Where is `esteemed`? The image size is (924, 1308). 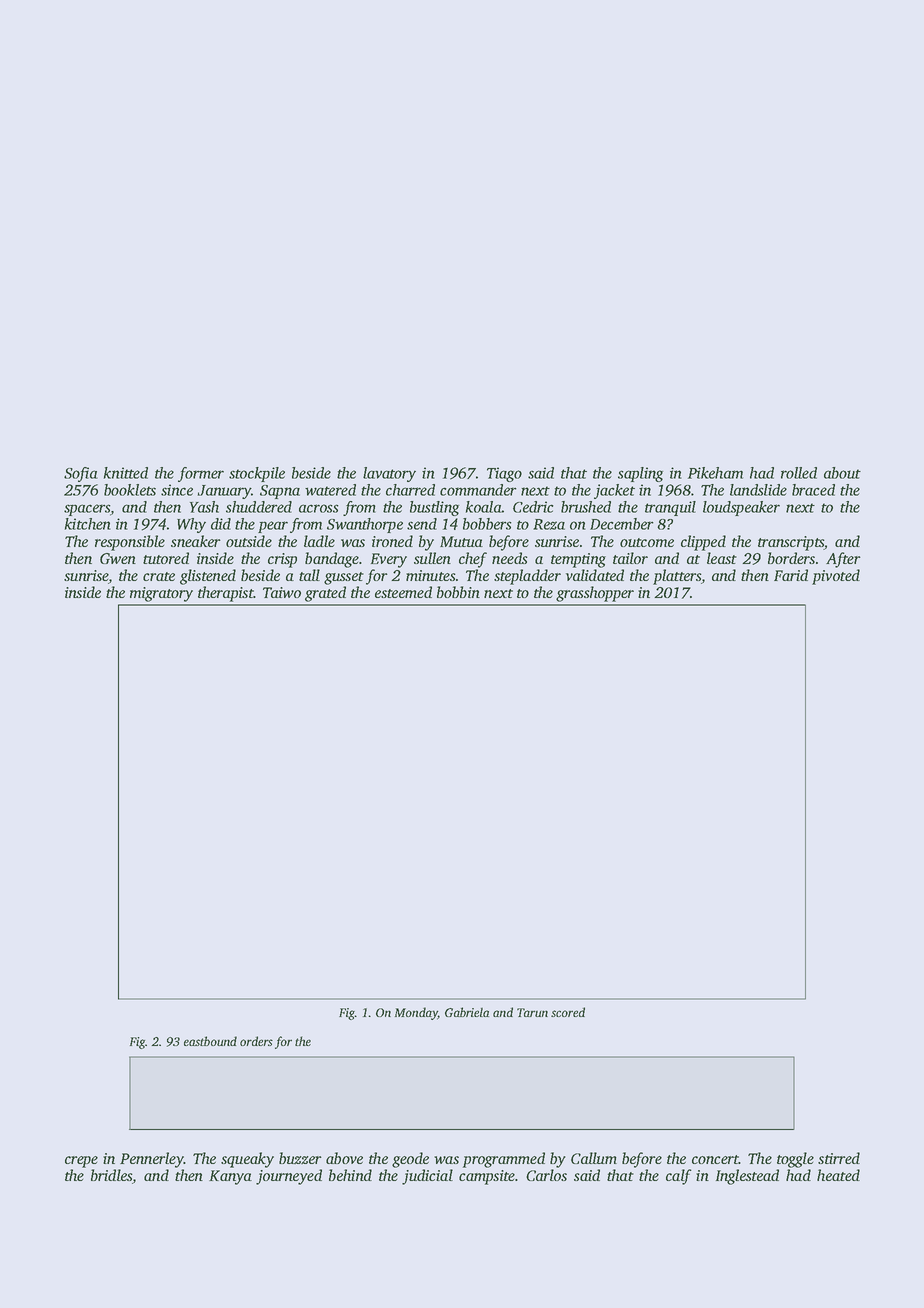
esteemed is located at coordinates (403, 592).
